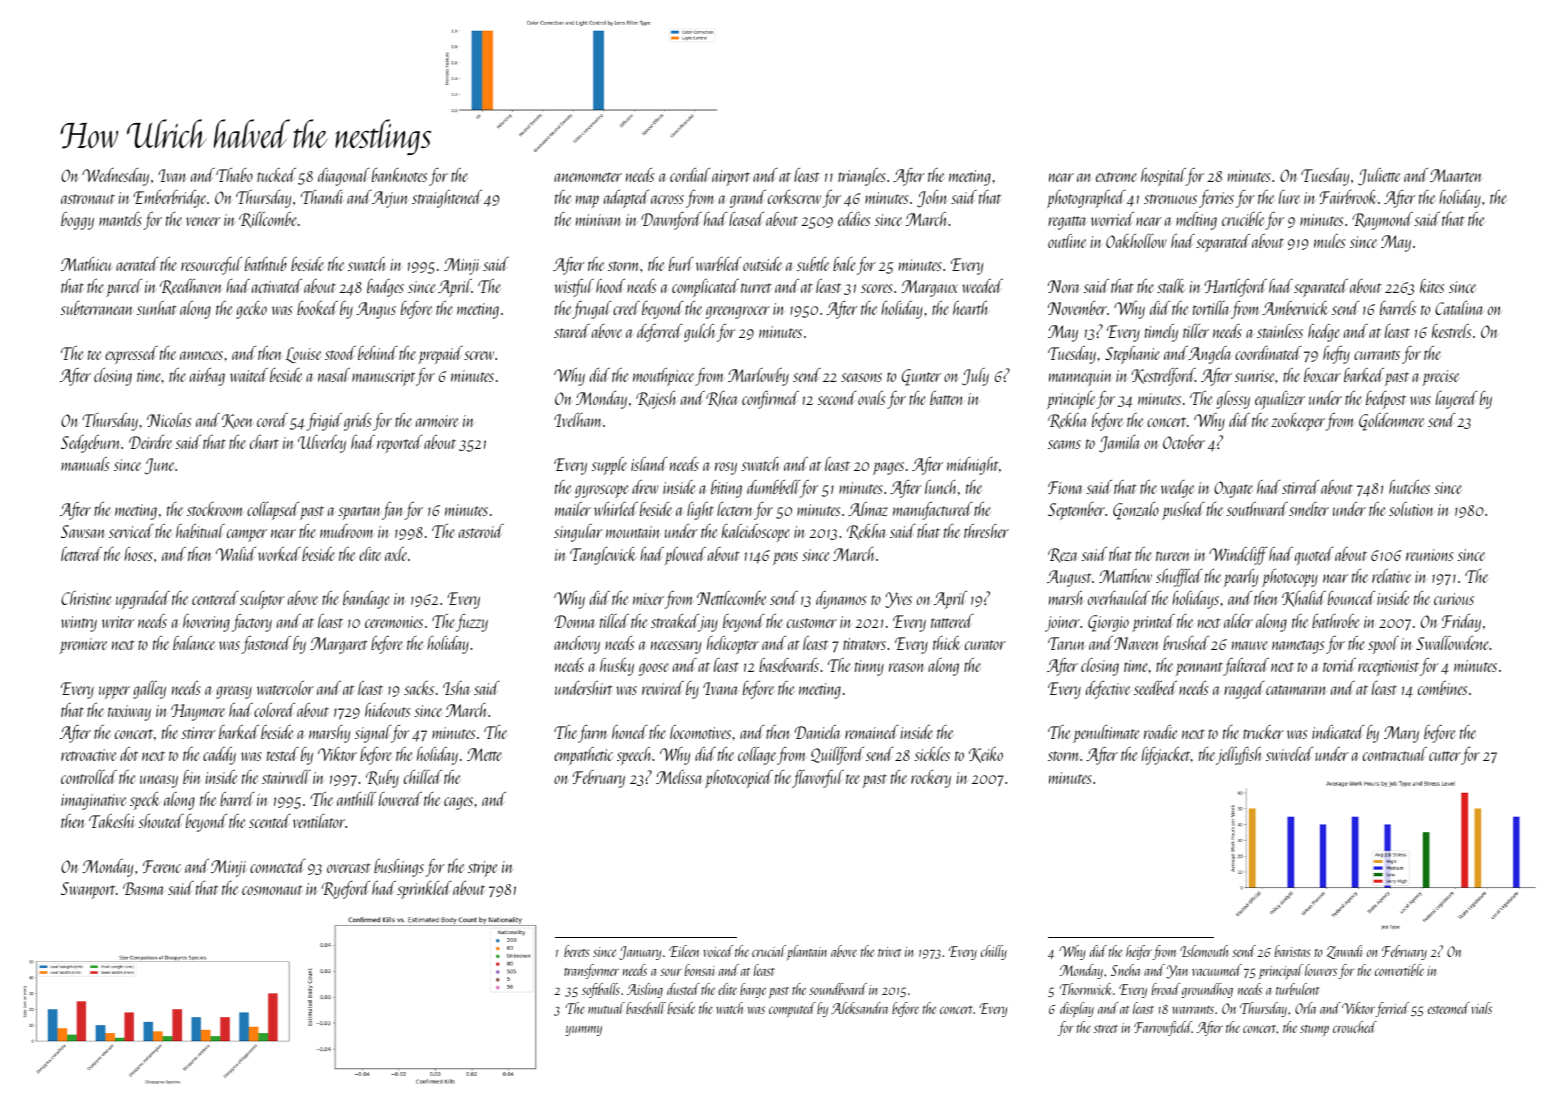 The image size is (1568, 1109). Describe the element at coordinates (1166, 756) in the image. I see `lifejacket` at that location.
